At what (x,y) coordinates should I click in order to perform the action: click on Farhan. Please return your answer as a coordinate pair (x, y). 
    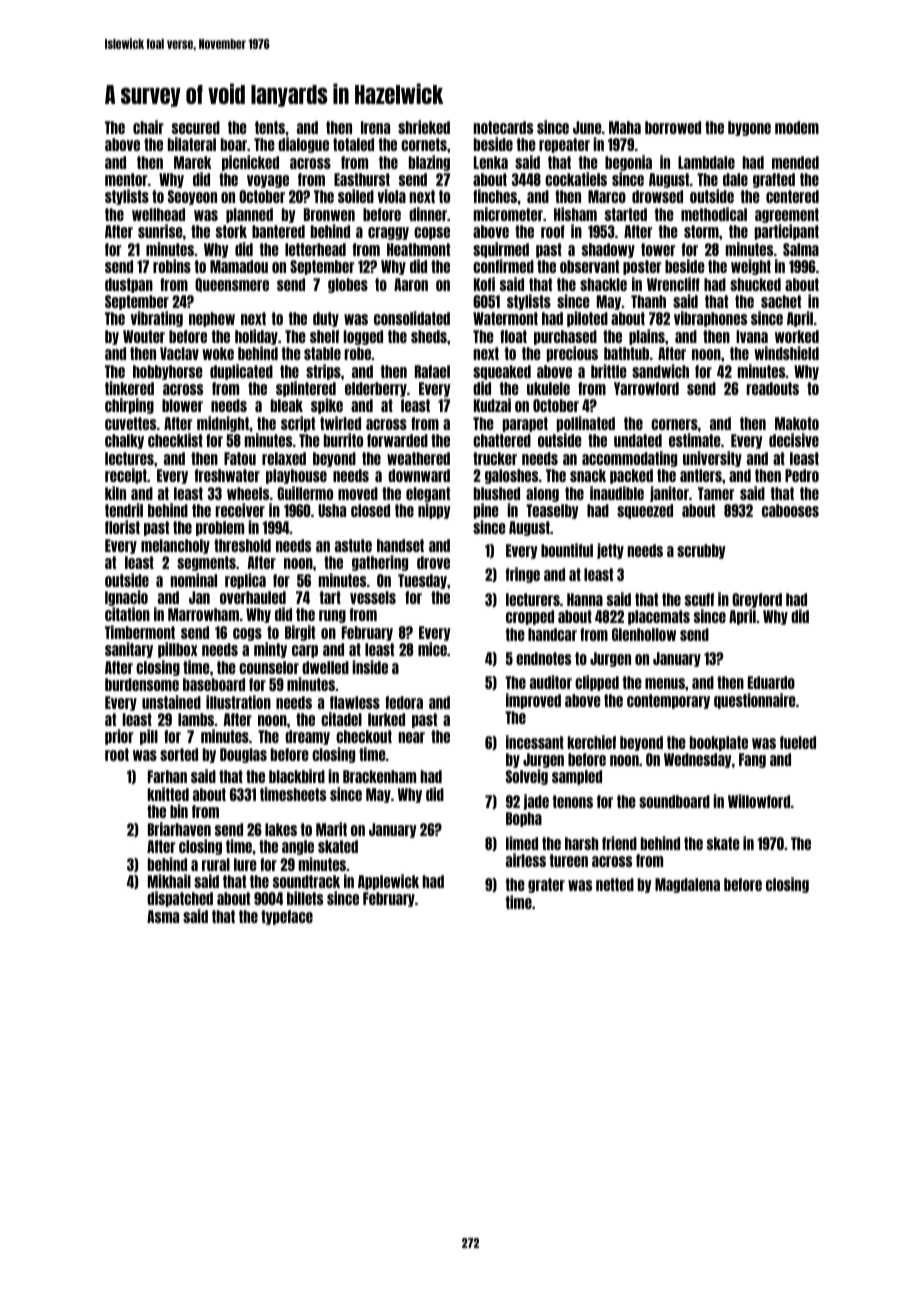
    Looking at the image, I should click on (167, 776).
